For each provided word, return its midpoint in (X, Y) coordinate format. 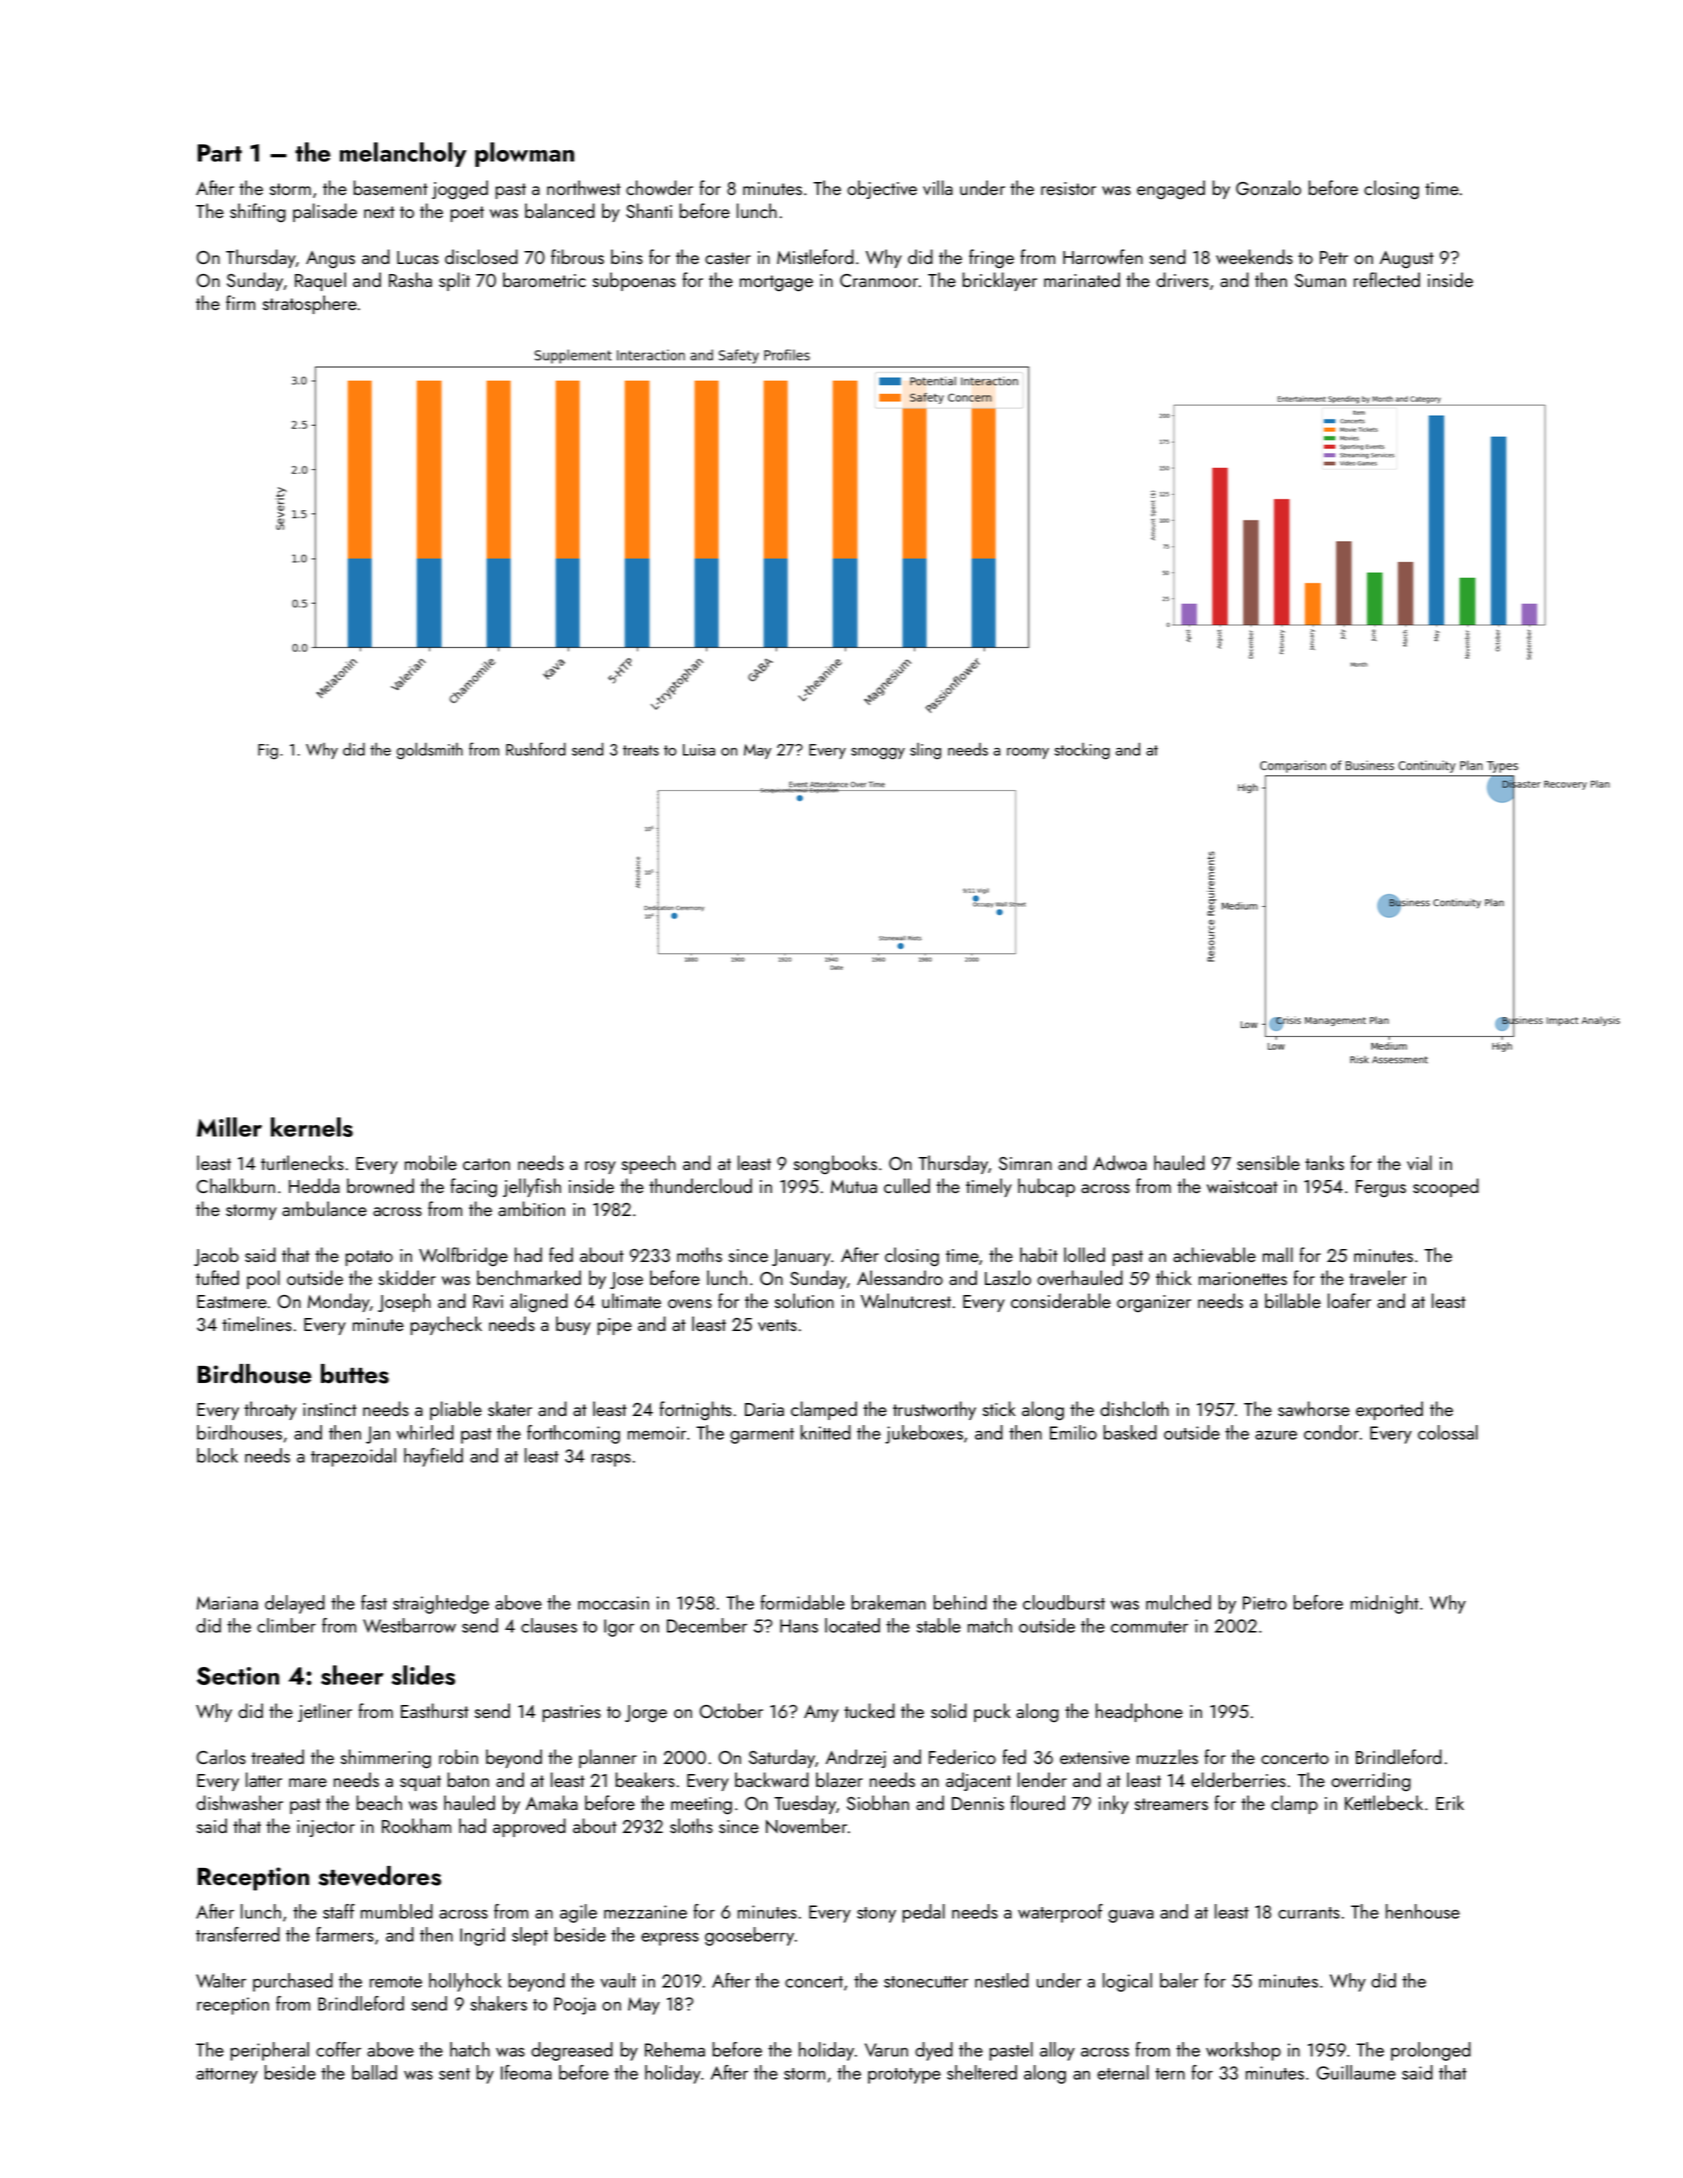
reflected (1387, 279)
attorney (227, 2076)
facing (474, 1188)
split (454, 281)
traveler (1378, 1277)
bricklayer (1000, 281)
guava (1131, 1916)
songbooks (835, 1165)
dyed (934, 2051)
